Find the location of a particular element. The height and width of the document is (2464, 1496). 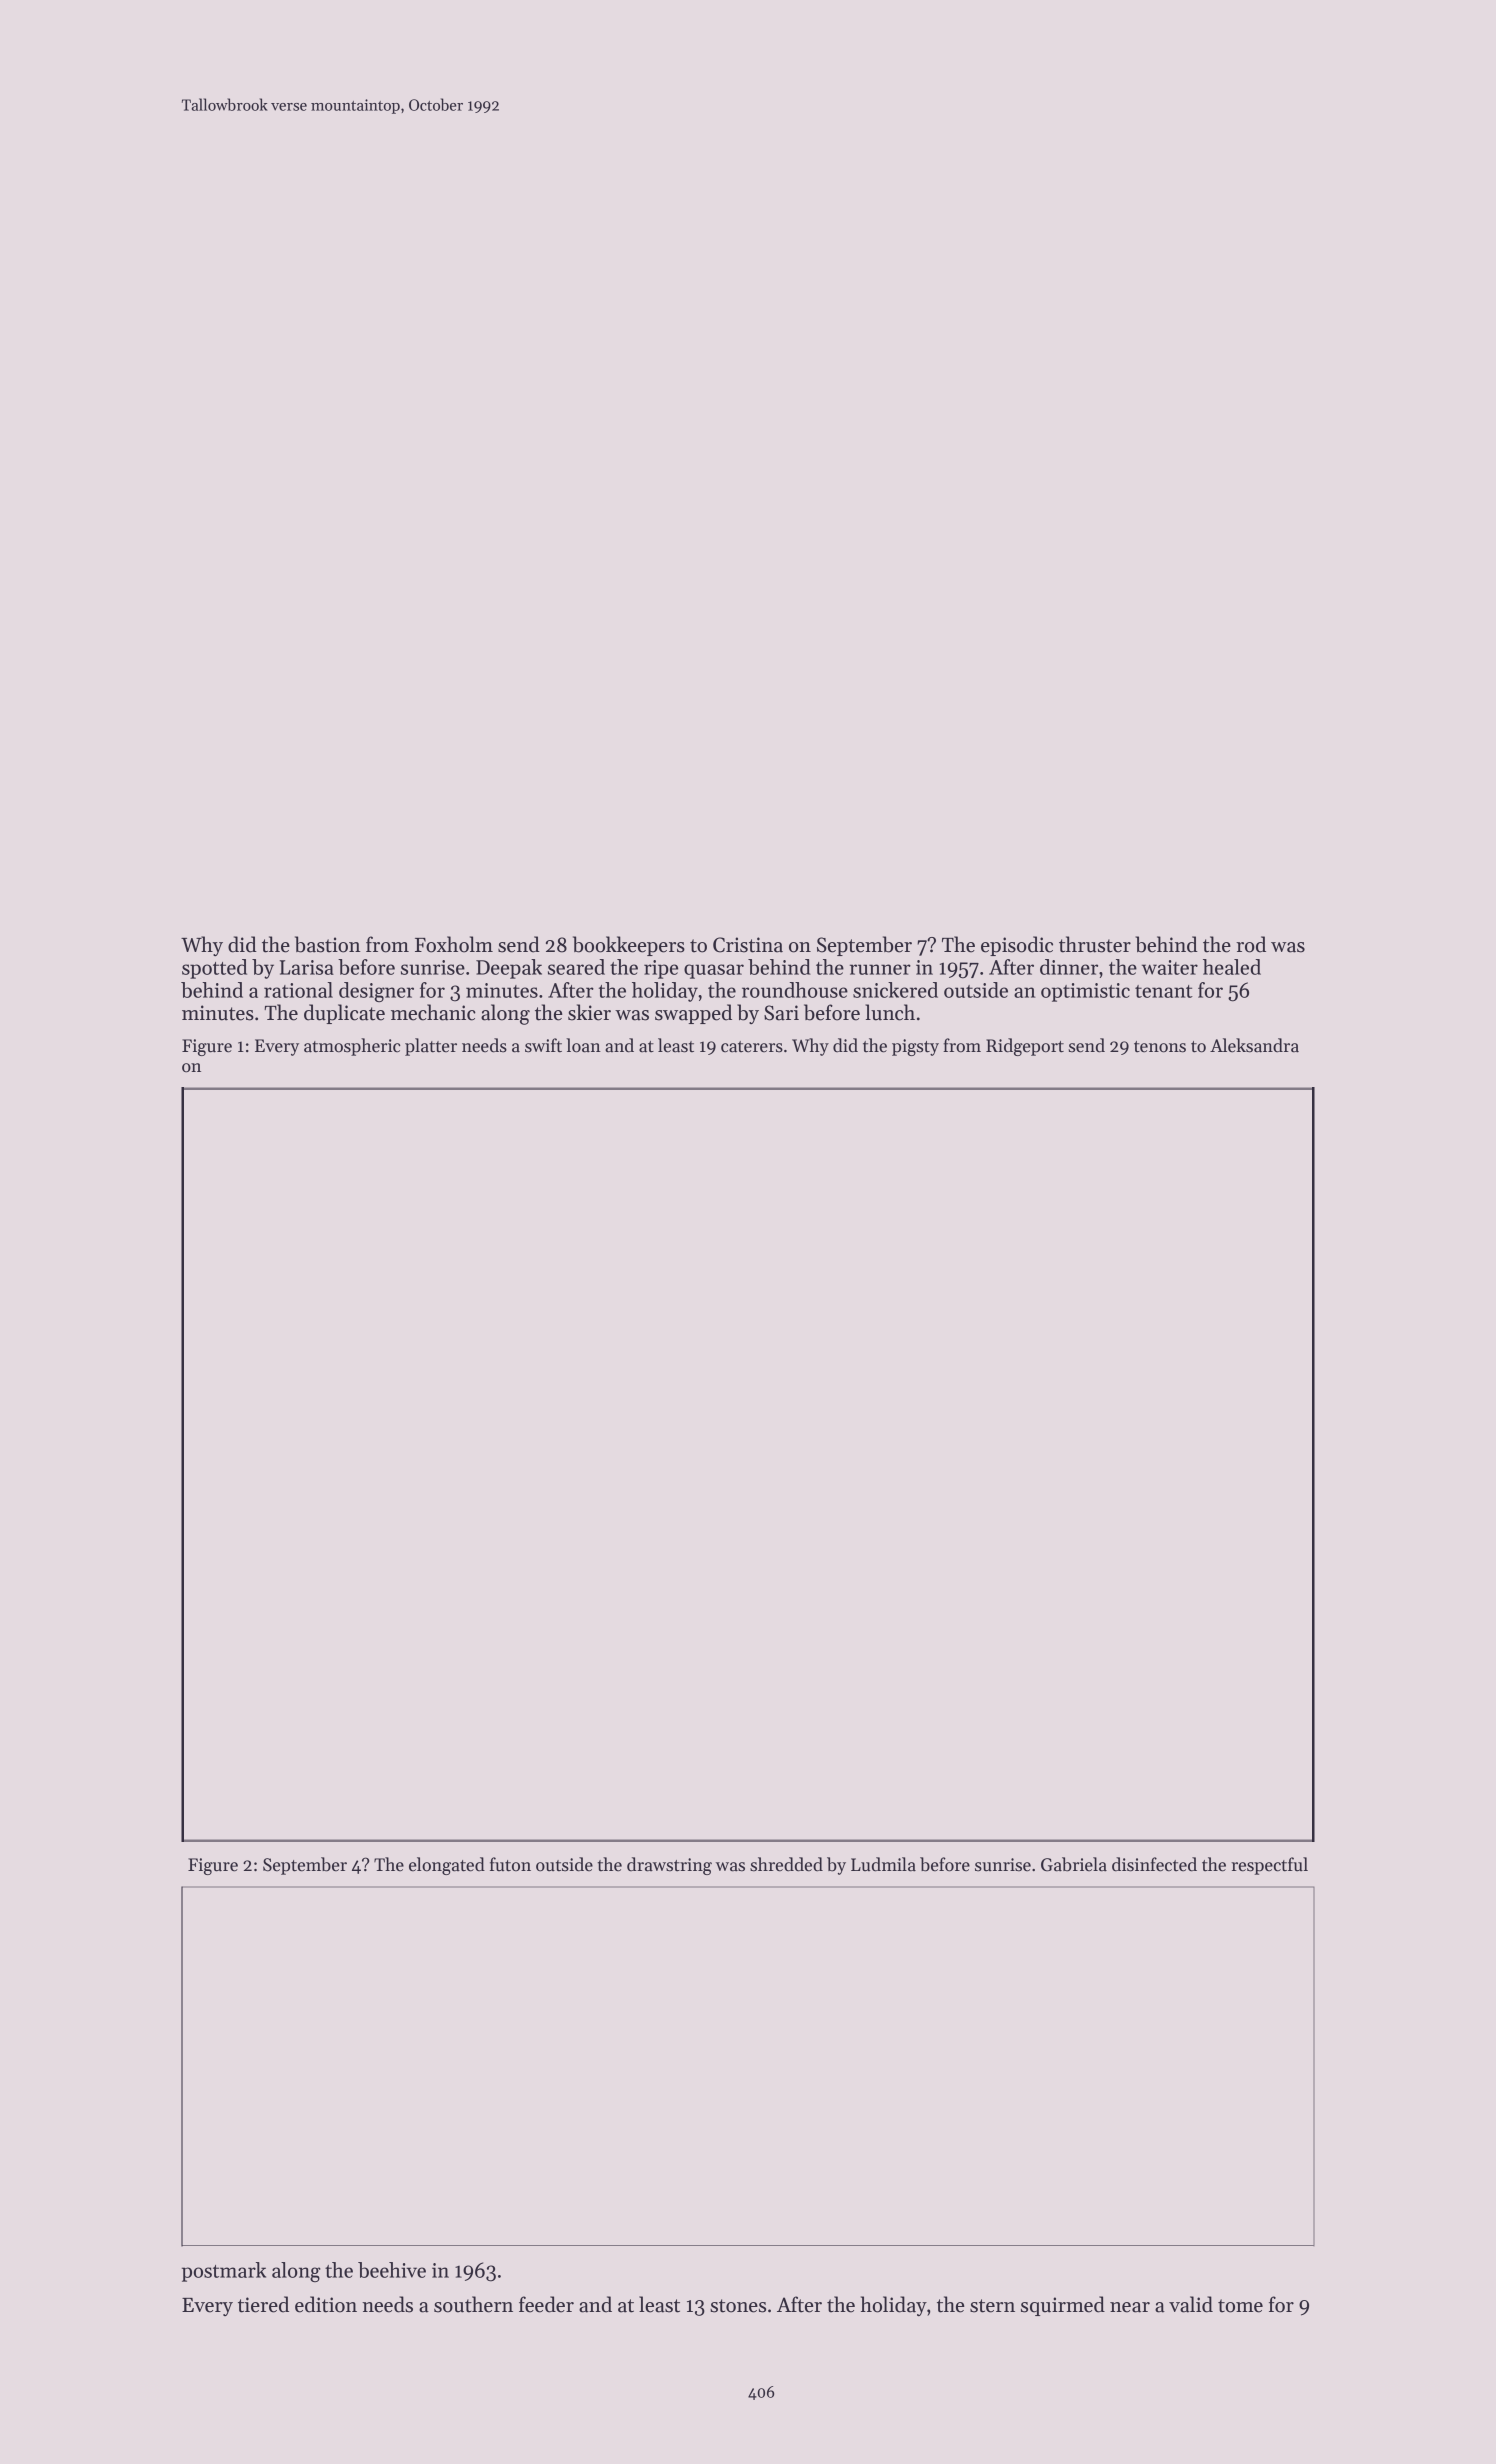

Sari is located at coordinates (781, 1013).
